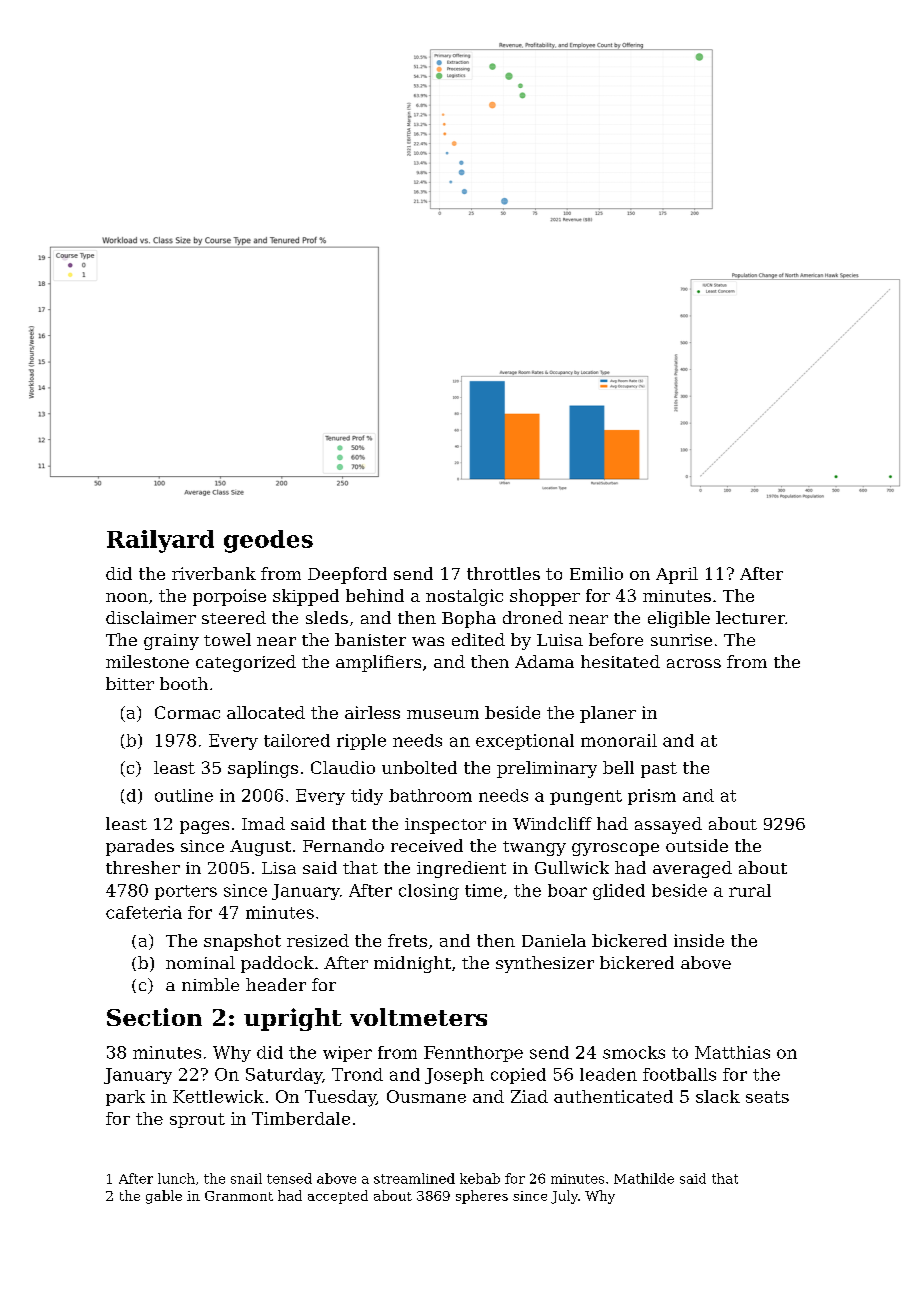 The width and height of the image is (924, 1308). What do you see at coordinates (266, 712) in the image?
I see `allocated` at bounding box center [266, 712].
